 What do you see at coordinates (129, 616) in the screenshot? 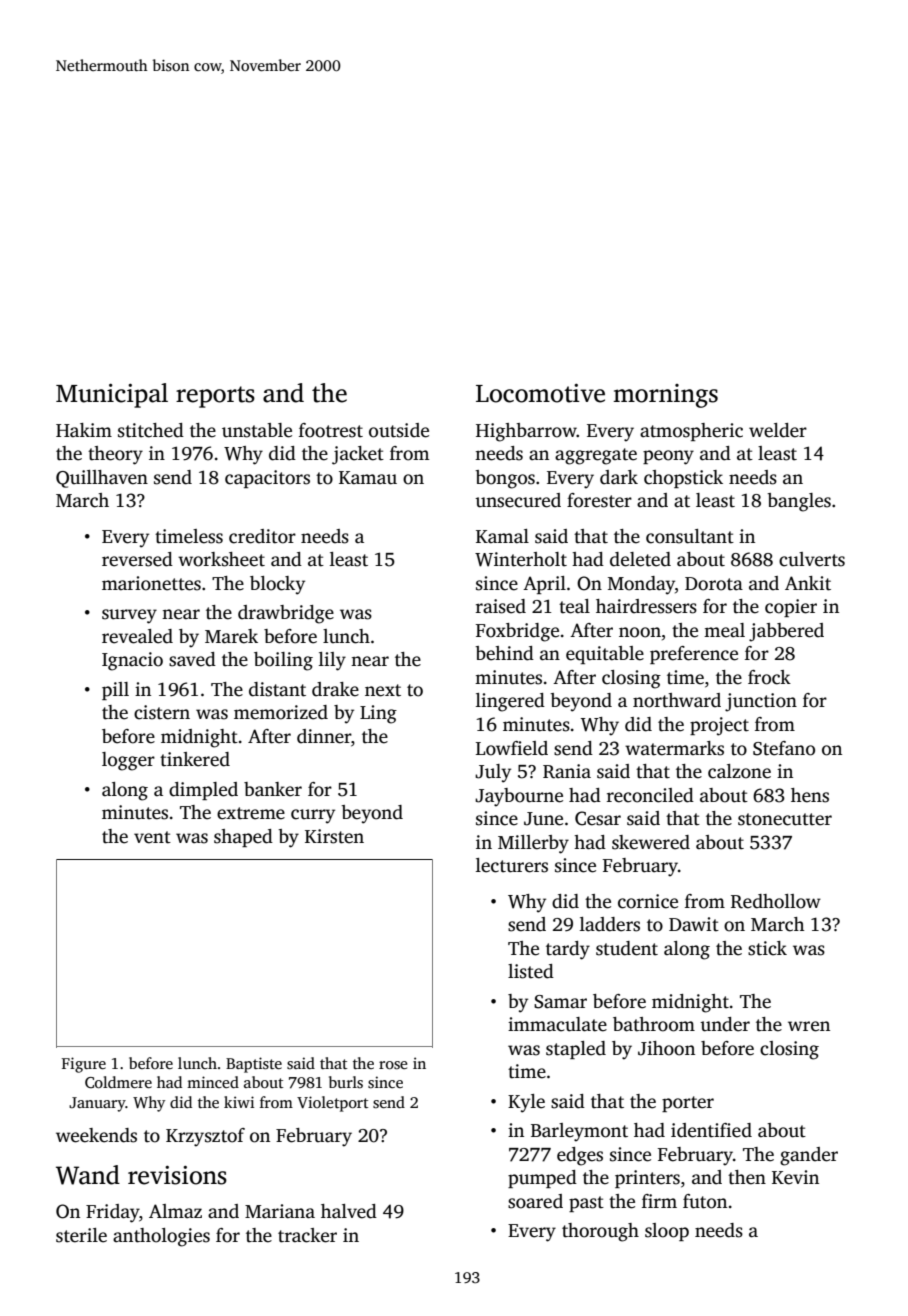
I see `survey` at bounding box center [129, 616].
